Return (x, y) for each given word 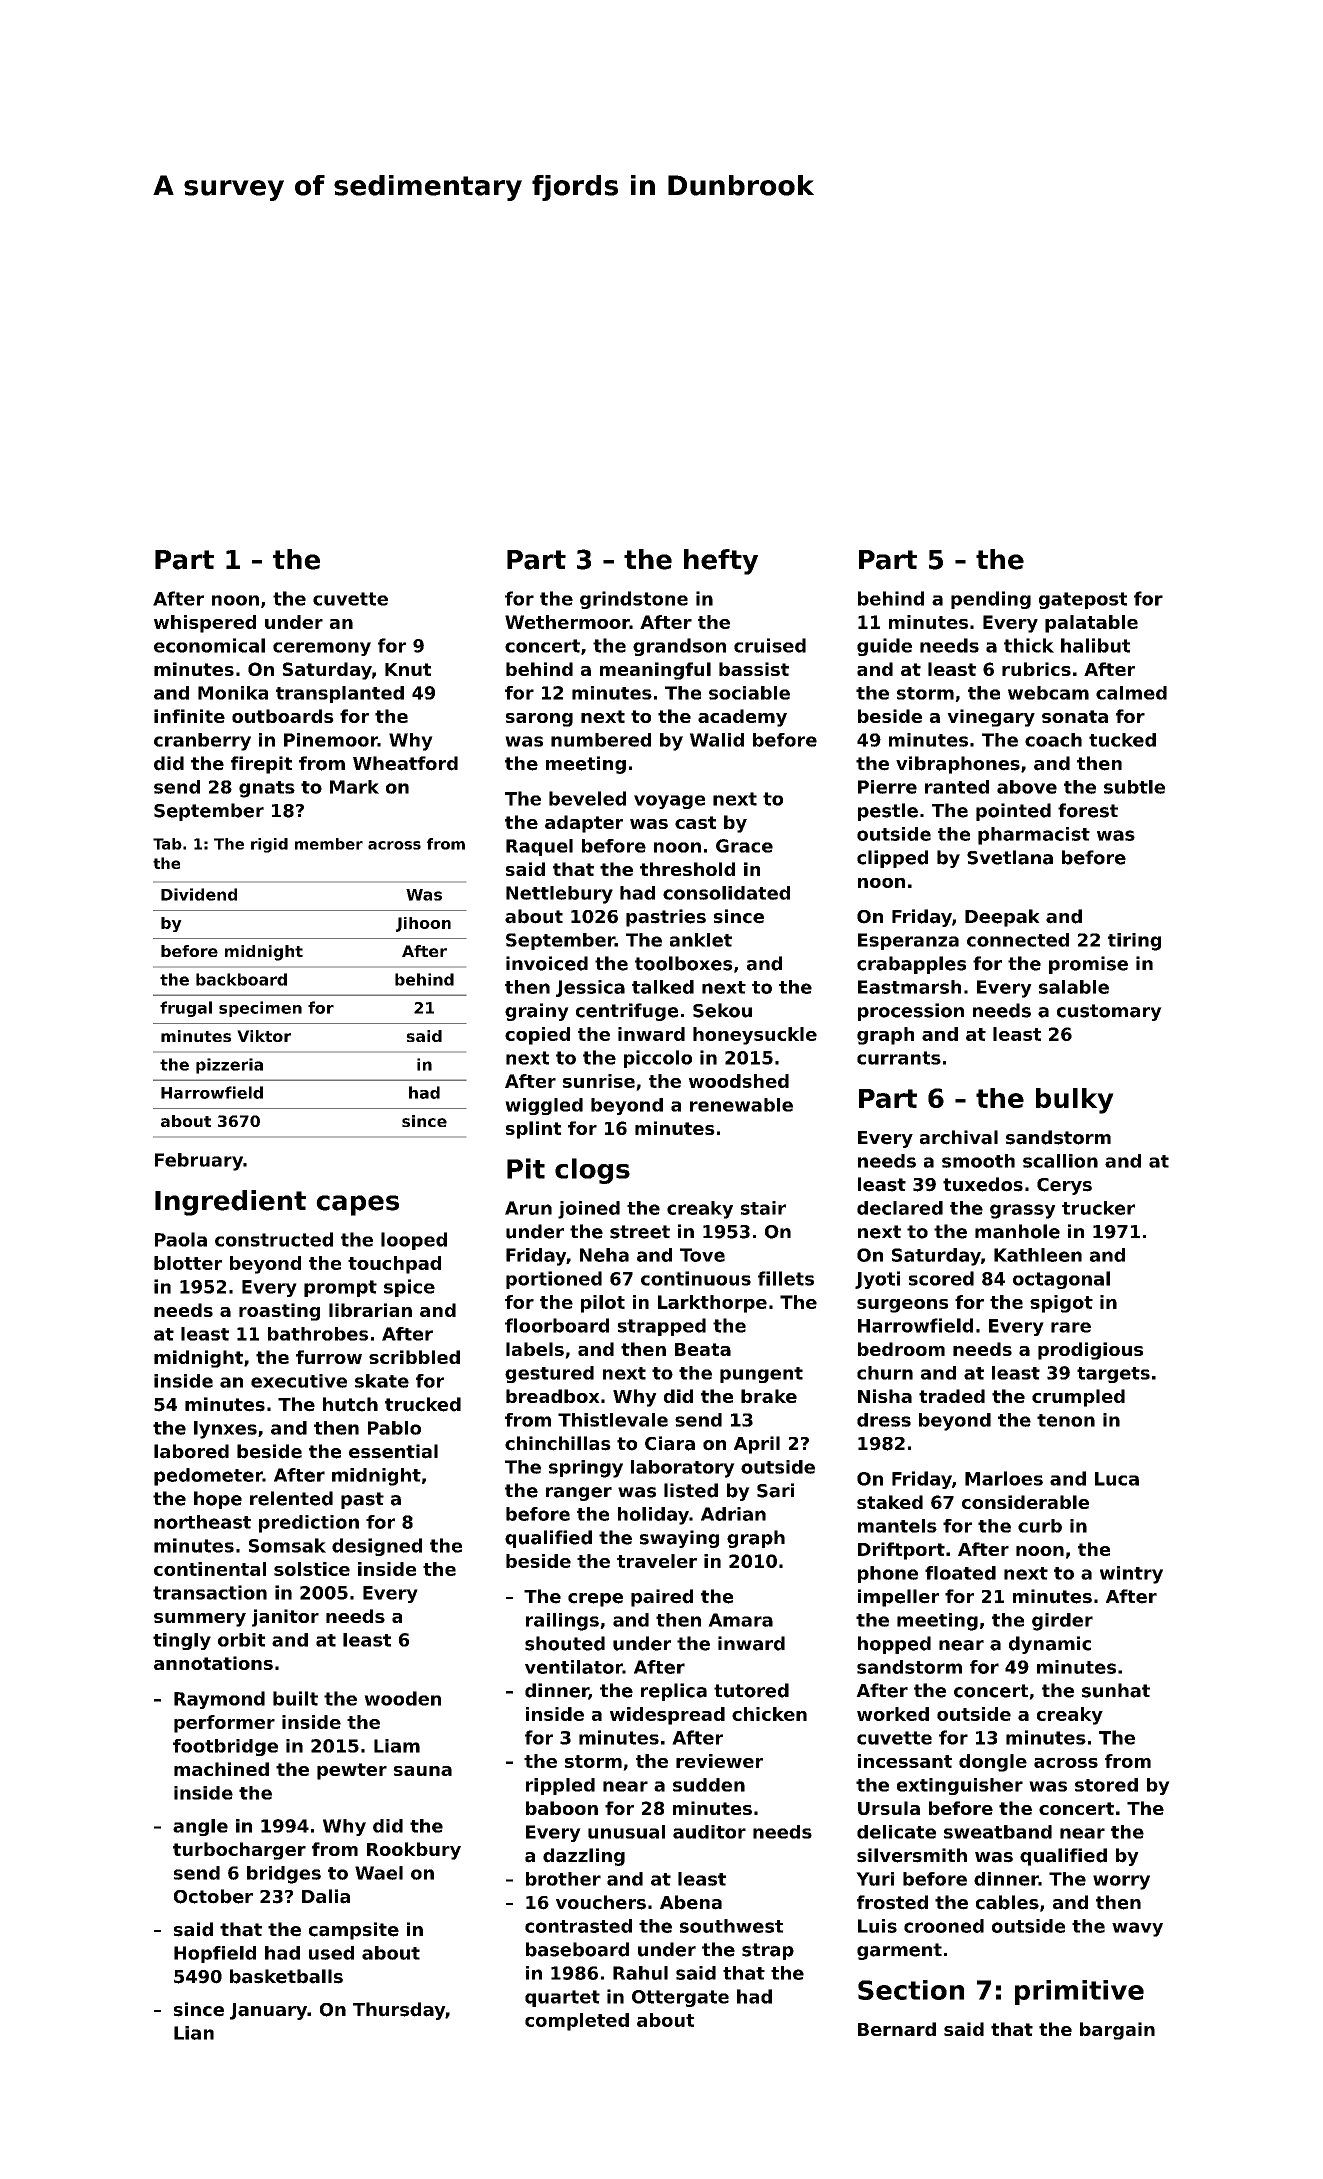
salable (1074, 987)
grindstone (634, 600)
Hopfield (215, 1954)
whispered (205, 624)
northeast (202, 1522)
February (199, 1162)
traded (952, 1396)
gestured (549, 1374)
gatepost (1083, 600)
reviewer (719, 1761)
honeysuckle (755, 1036)
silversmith (912, 1855)
